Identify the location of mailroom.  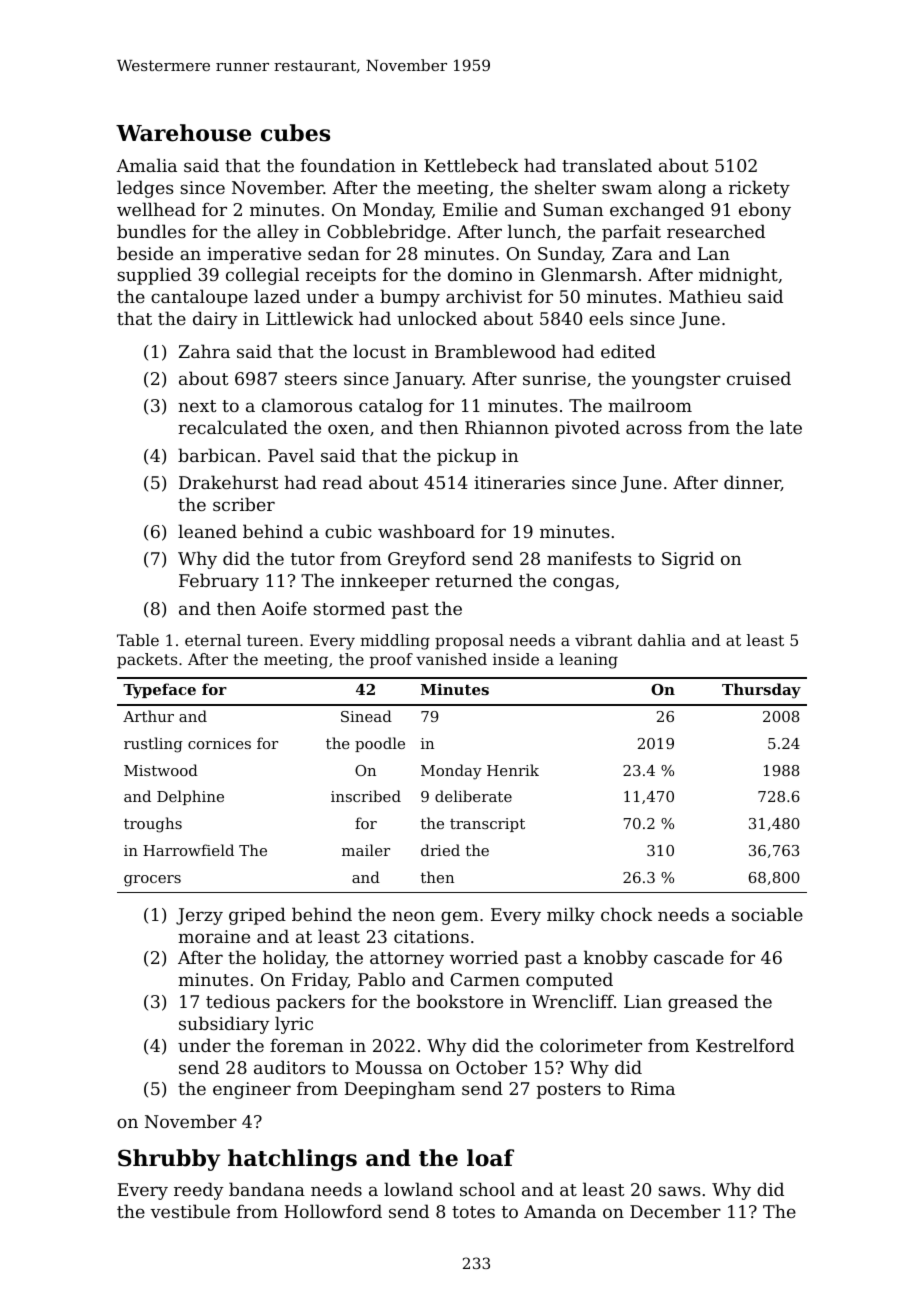
(650, 405).
